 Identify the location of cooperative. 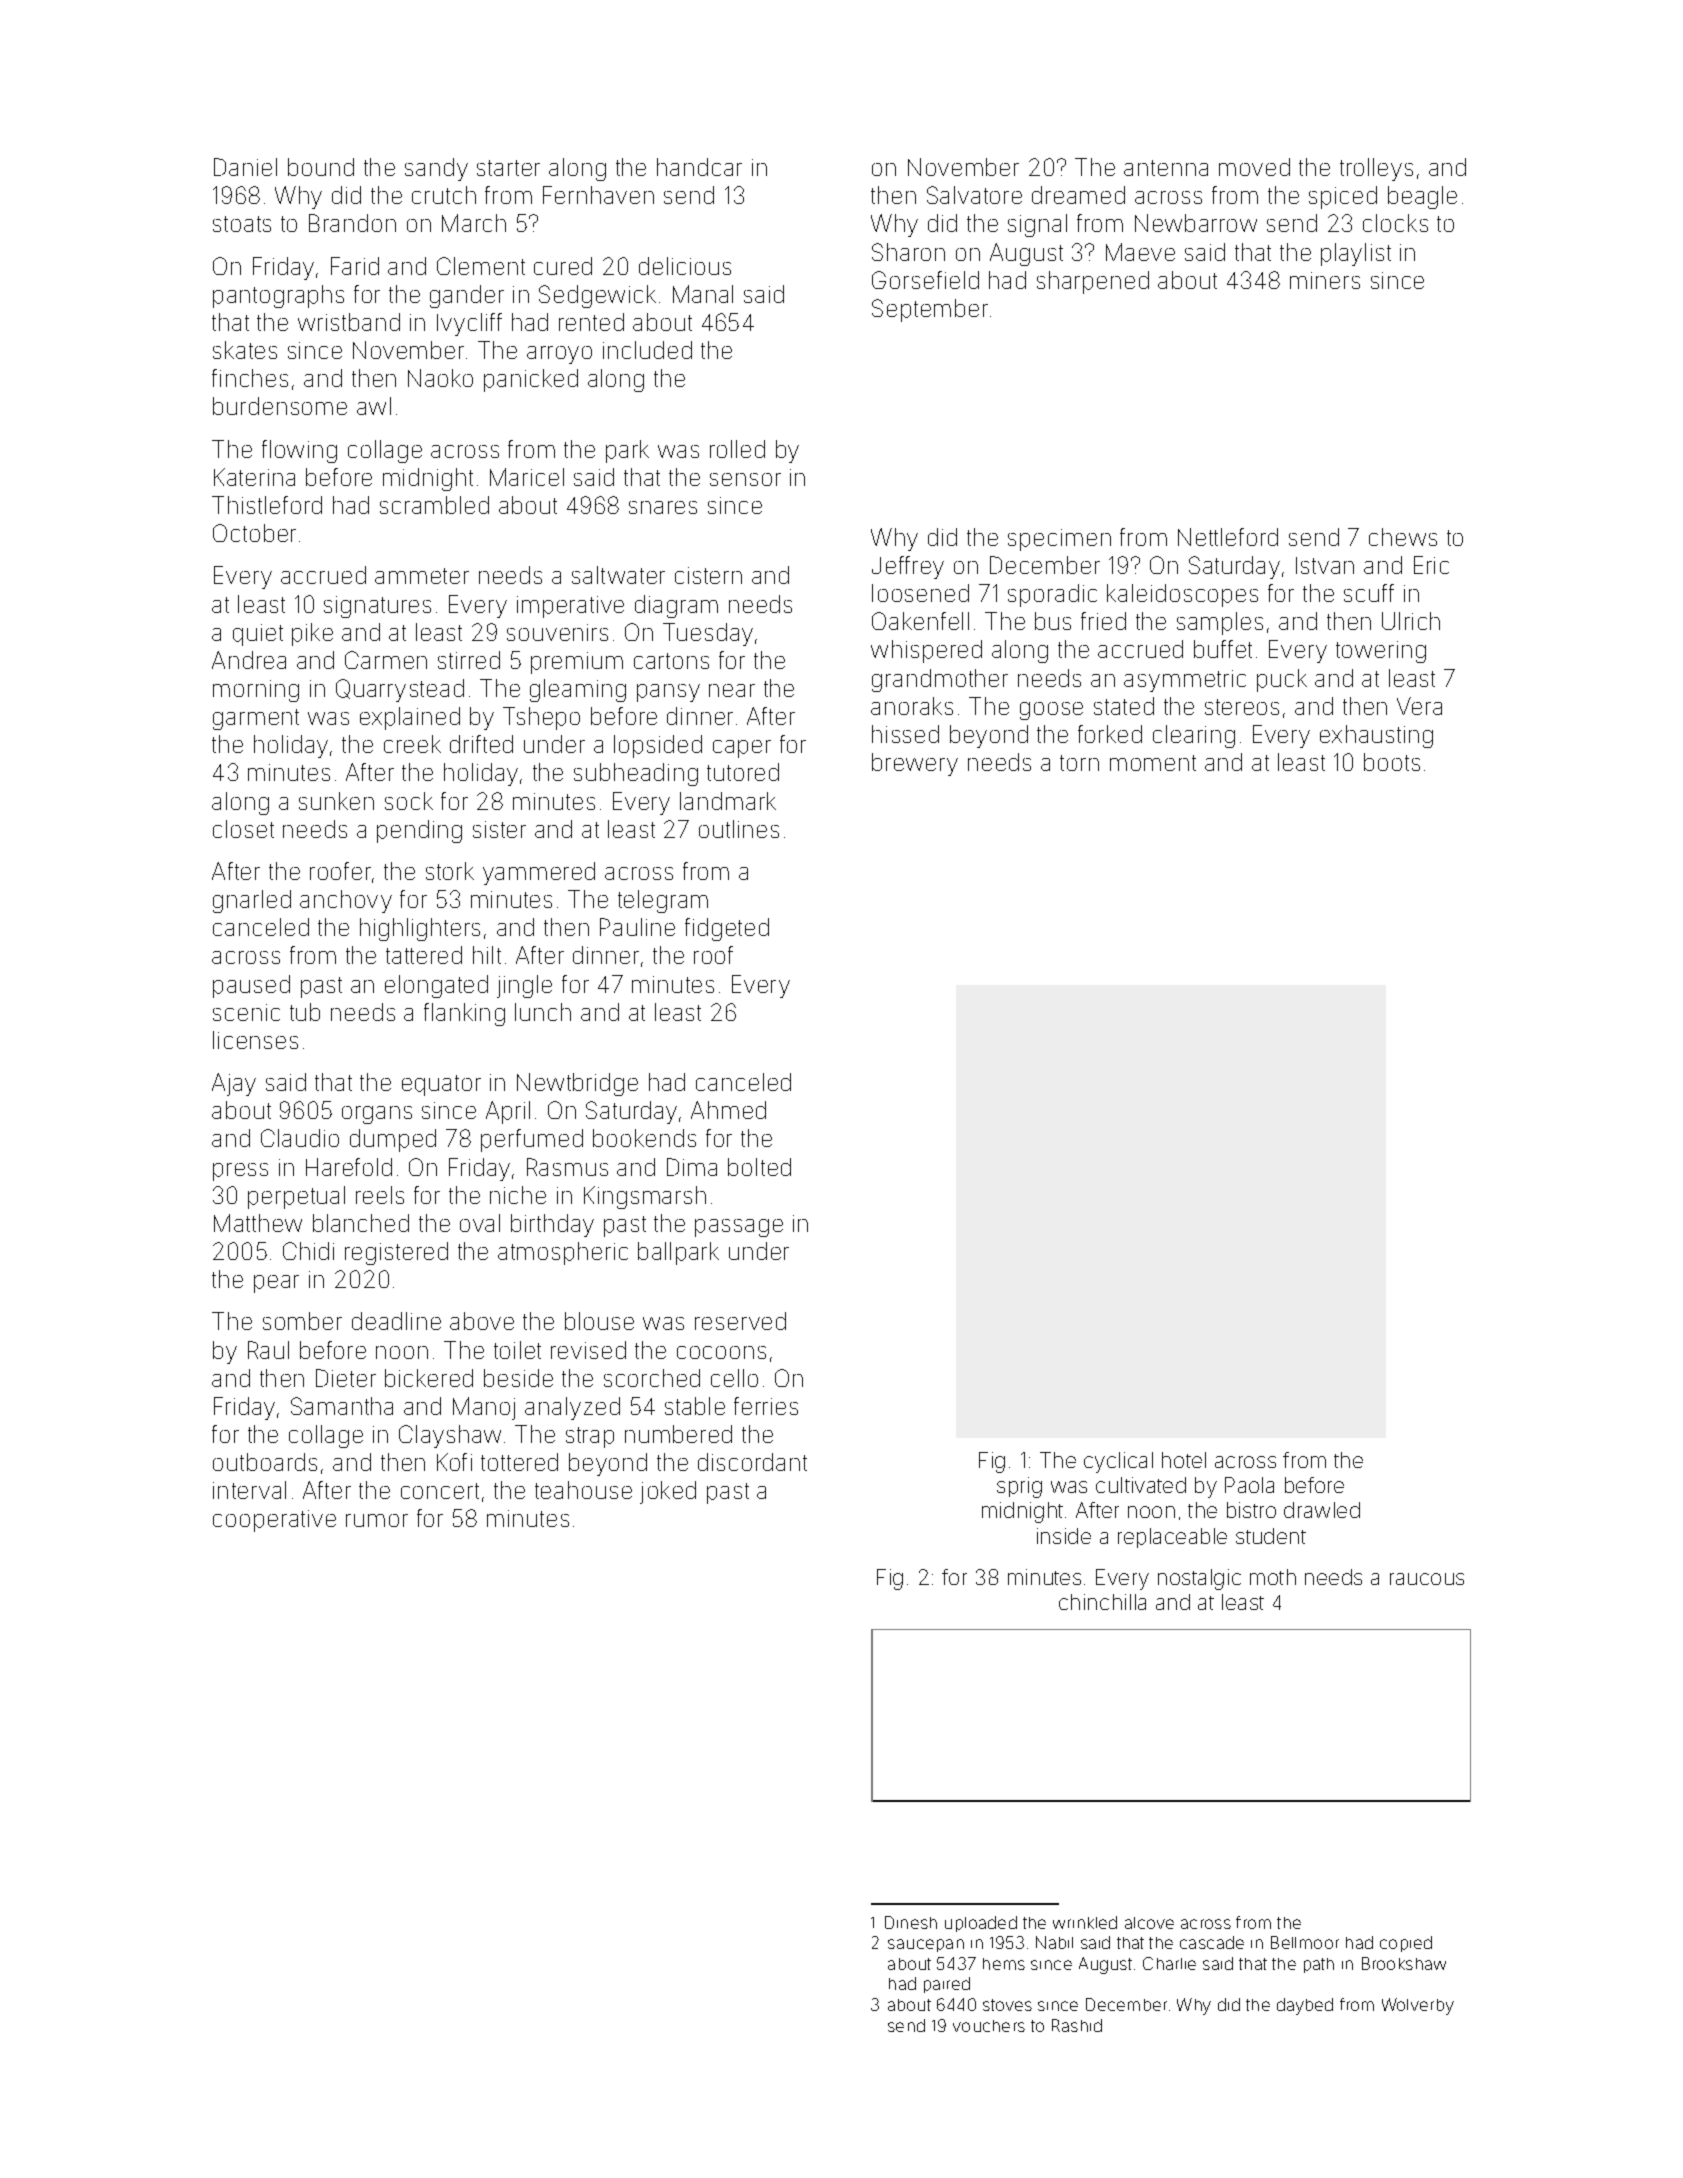
(274, 1521).
